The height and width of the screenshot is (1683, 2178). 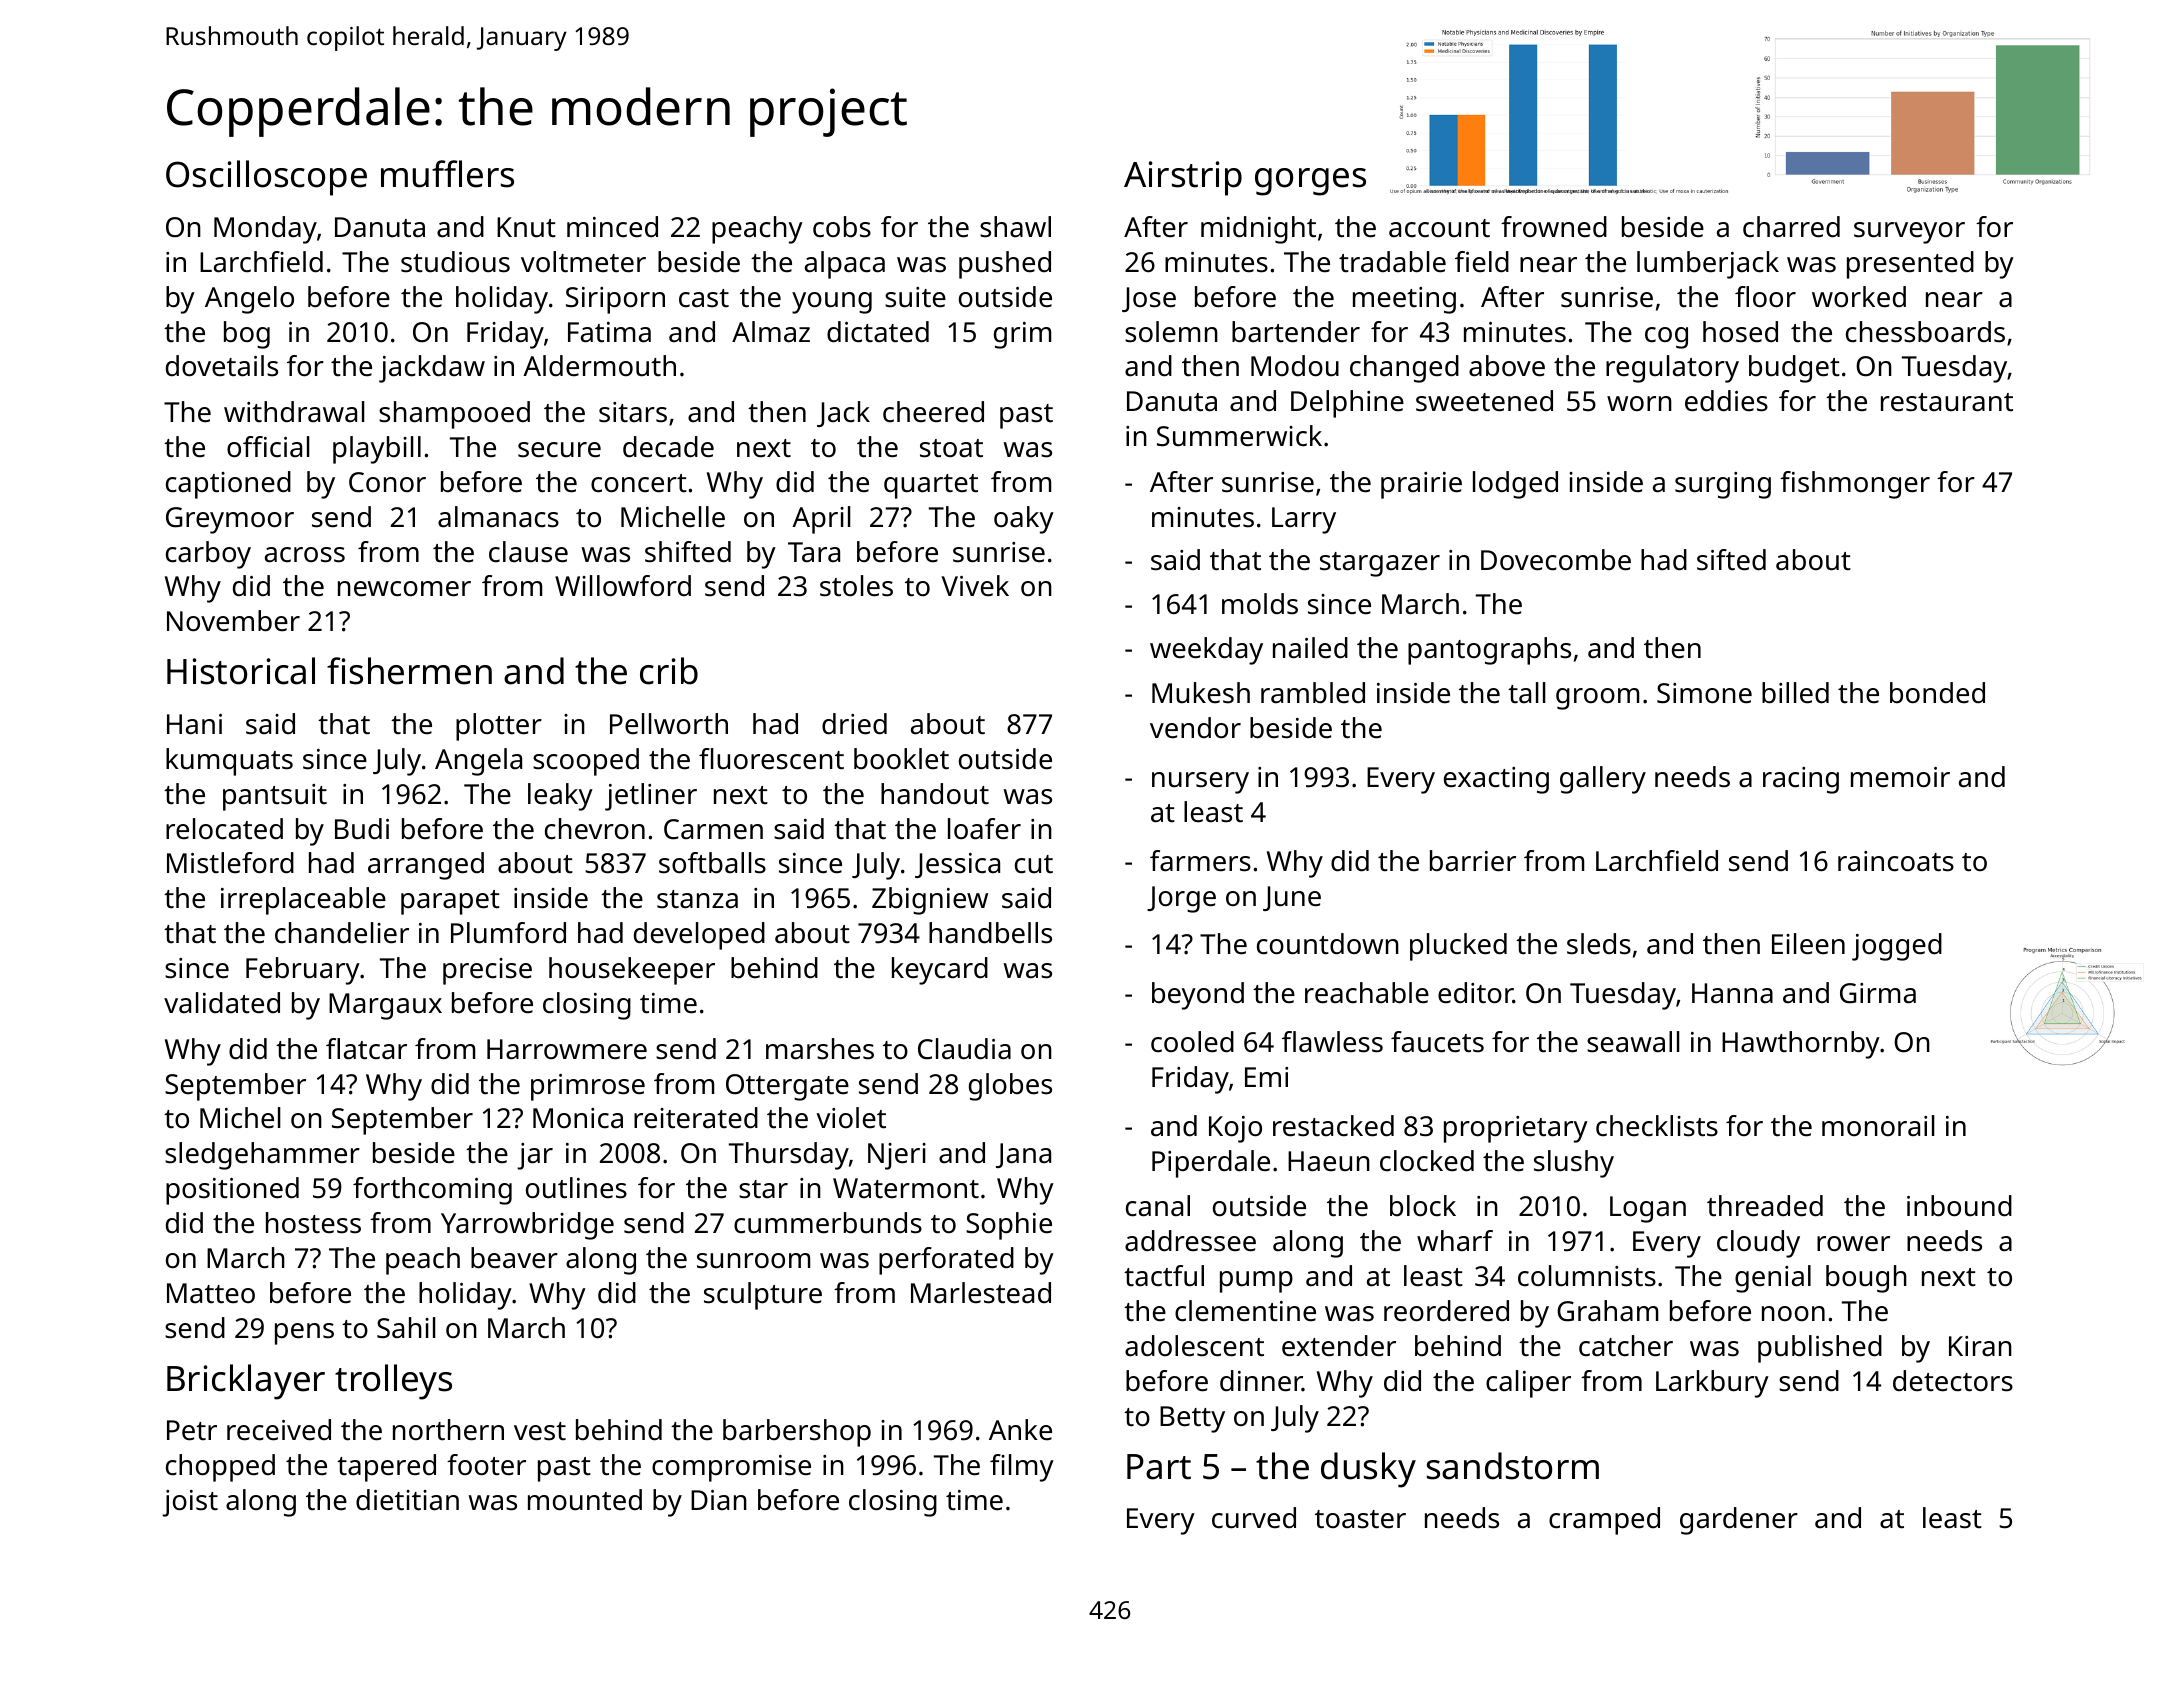 I want to click on restaurant, so click(x=1947, y=402).
